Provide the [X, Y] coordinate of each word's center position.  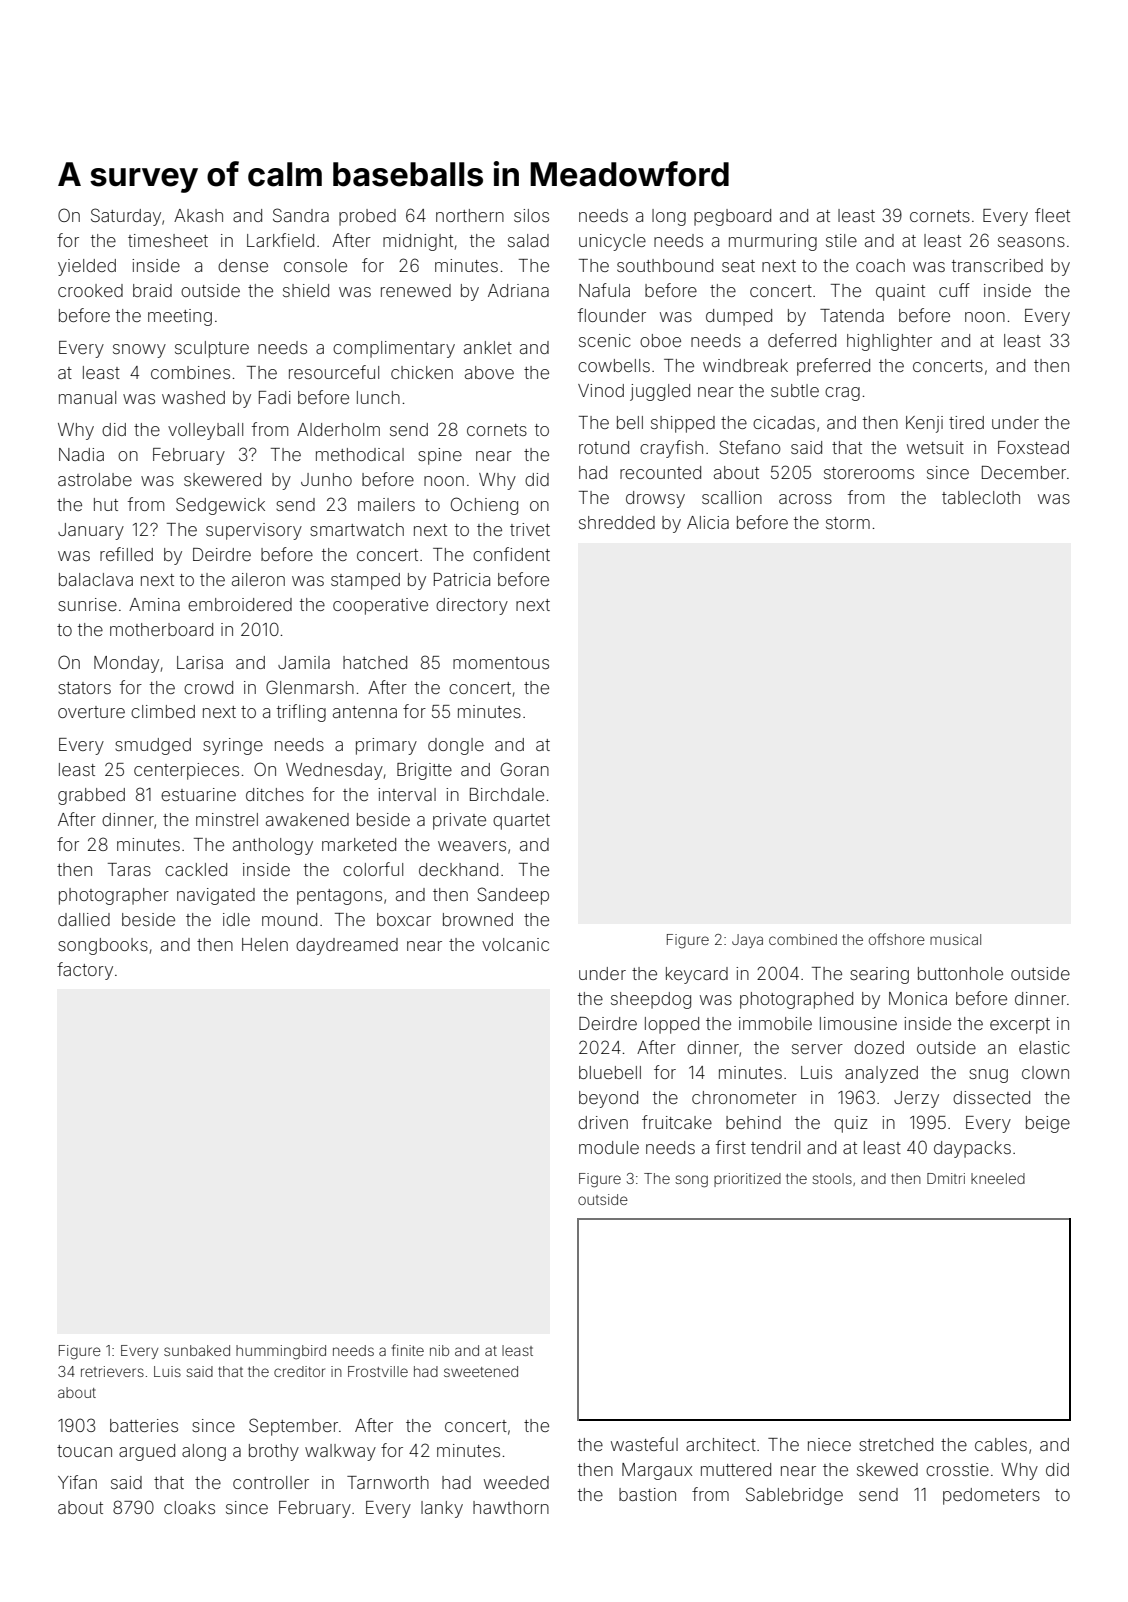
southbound [665, 265]
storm [848, 523]
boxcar [404, 919]
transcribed [997, 265]
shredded [617, 522]
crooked [90, 290]
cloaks [189, 1507]
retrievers [112, 1371]
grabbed [91, 796]
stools [832, 1178]
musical [955, 939]
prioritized [747, 1180]
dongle [456, 746]
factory [85, 971]
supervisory [254, 531]
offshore [897, 939]
